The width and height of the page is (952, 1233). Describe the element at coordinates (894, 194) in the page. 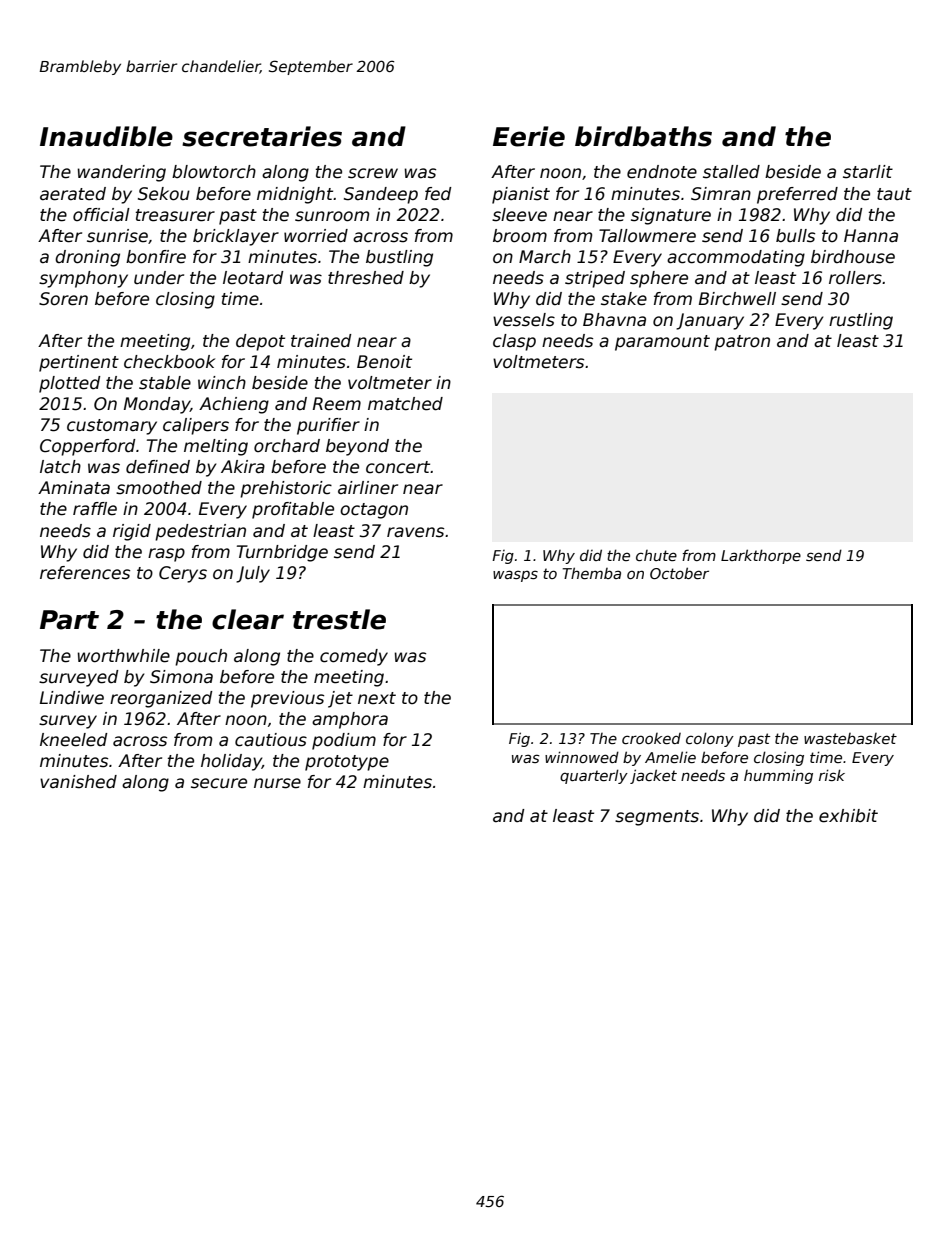

I see `taut` at that location.
